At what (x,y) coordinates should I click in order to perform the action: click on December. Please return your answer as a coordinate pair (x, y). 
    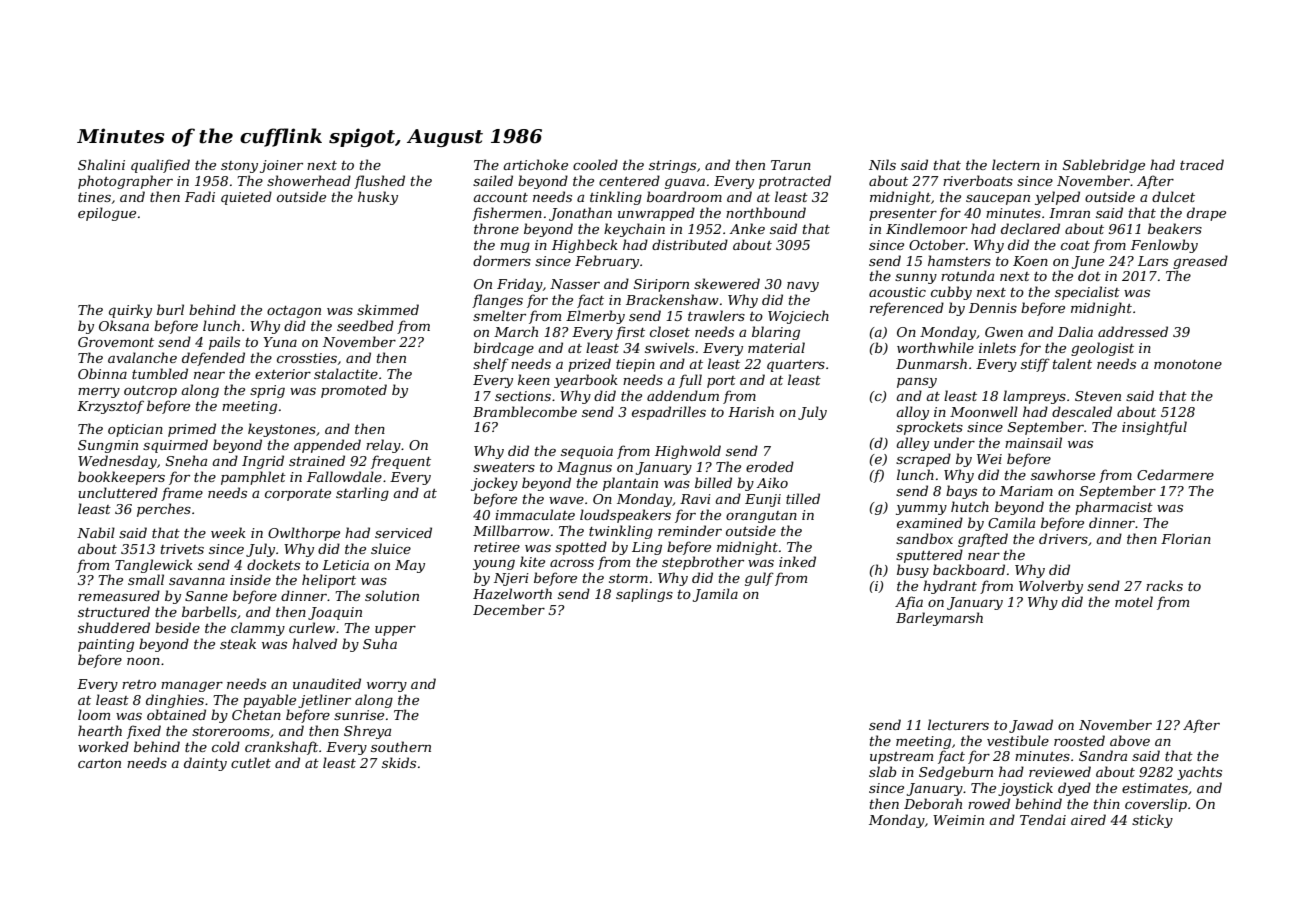
    Looking at the image, I should click on (509, 609).
